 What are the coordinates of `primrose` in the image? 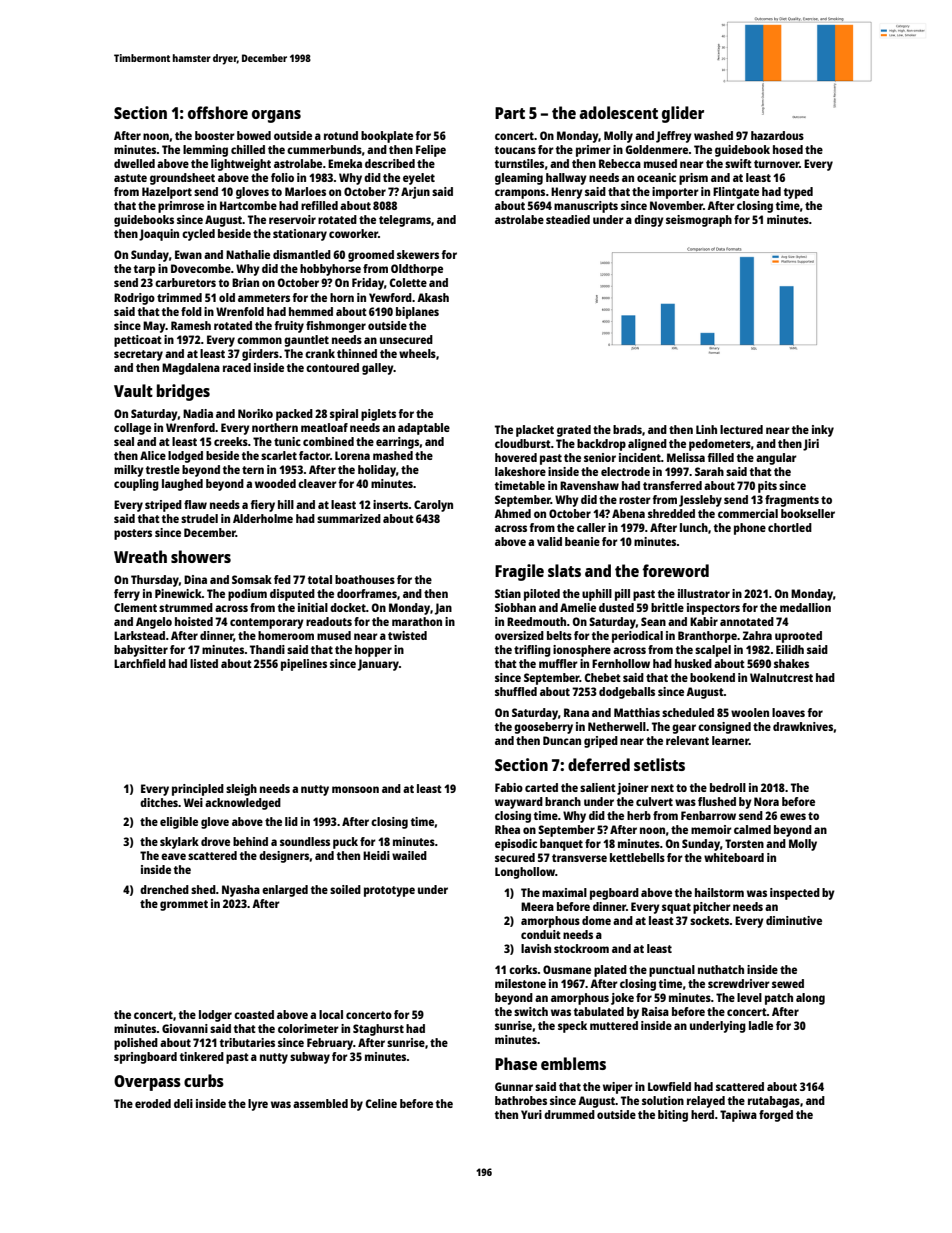 It's located at (181, 207).
